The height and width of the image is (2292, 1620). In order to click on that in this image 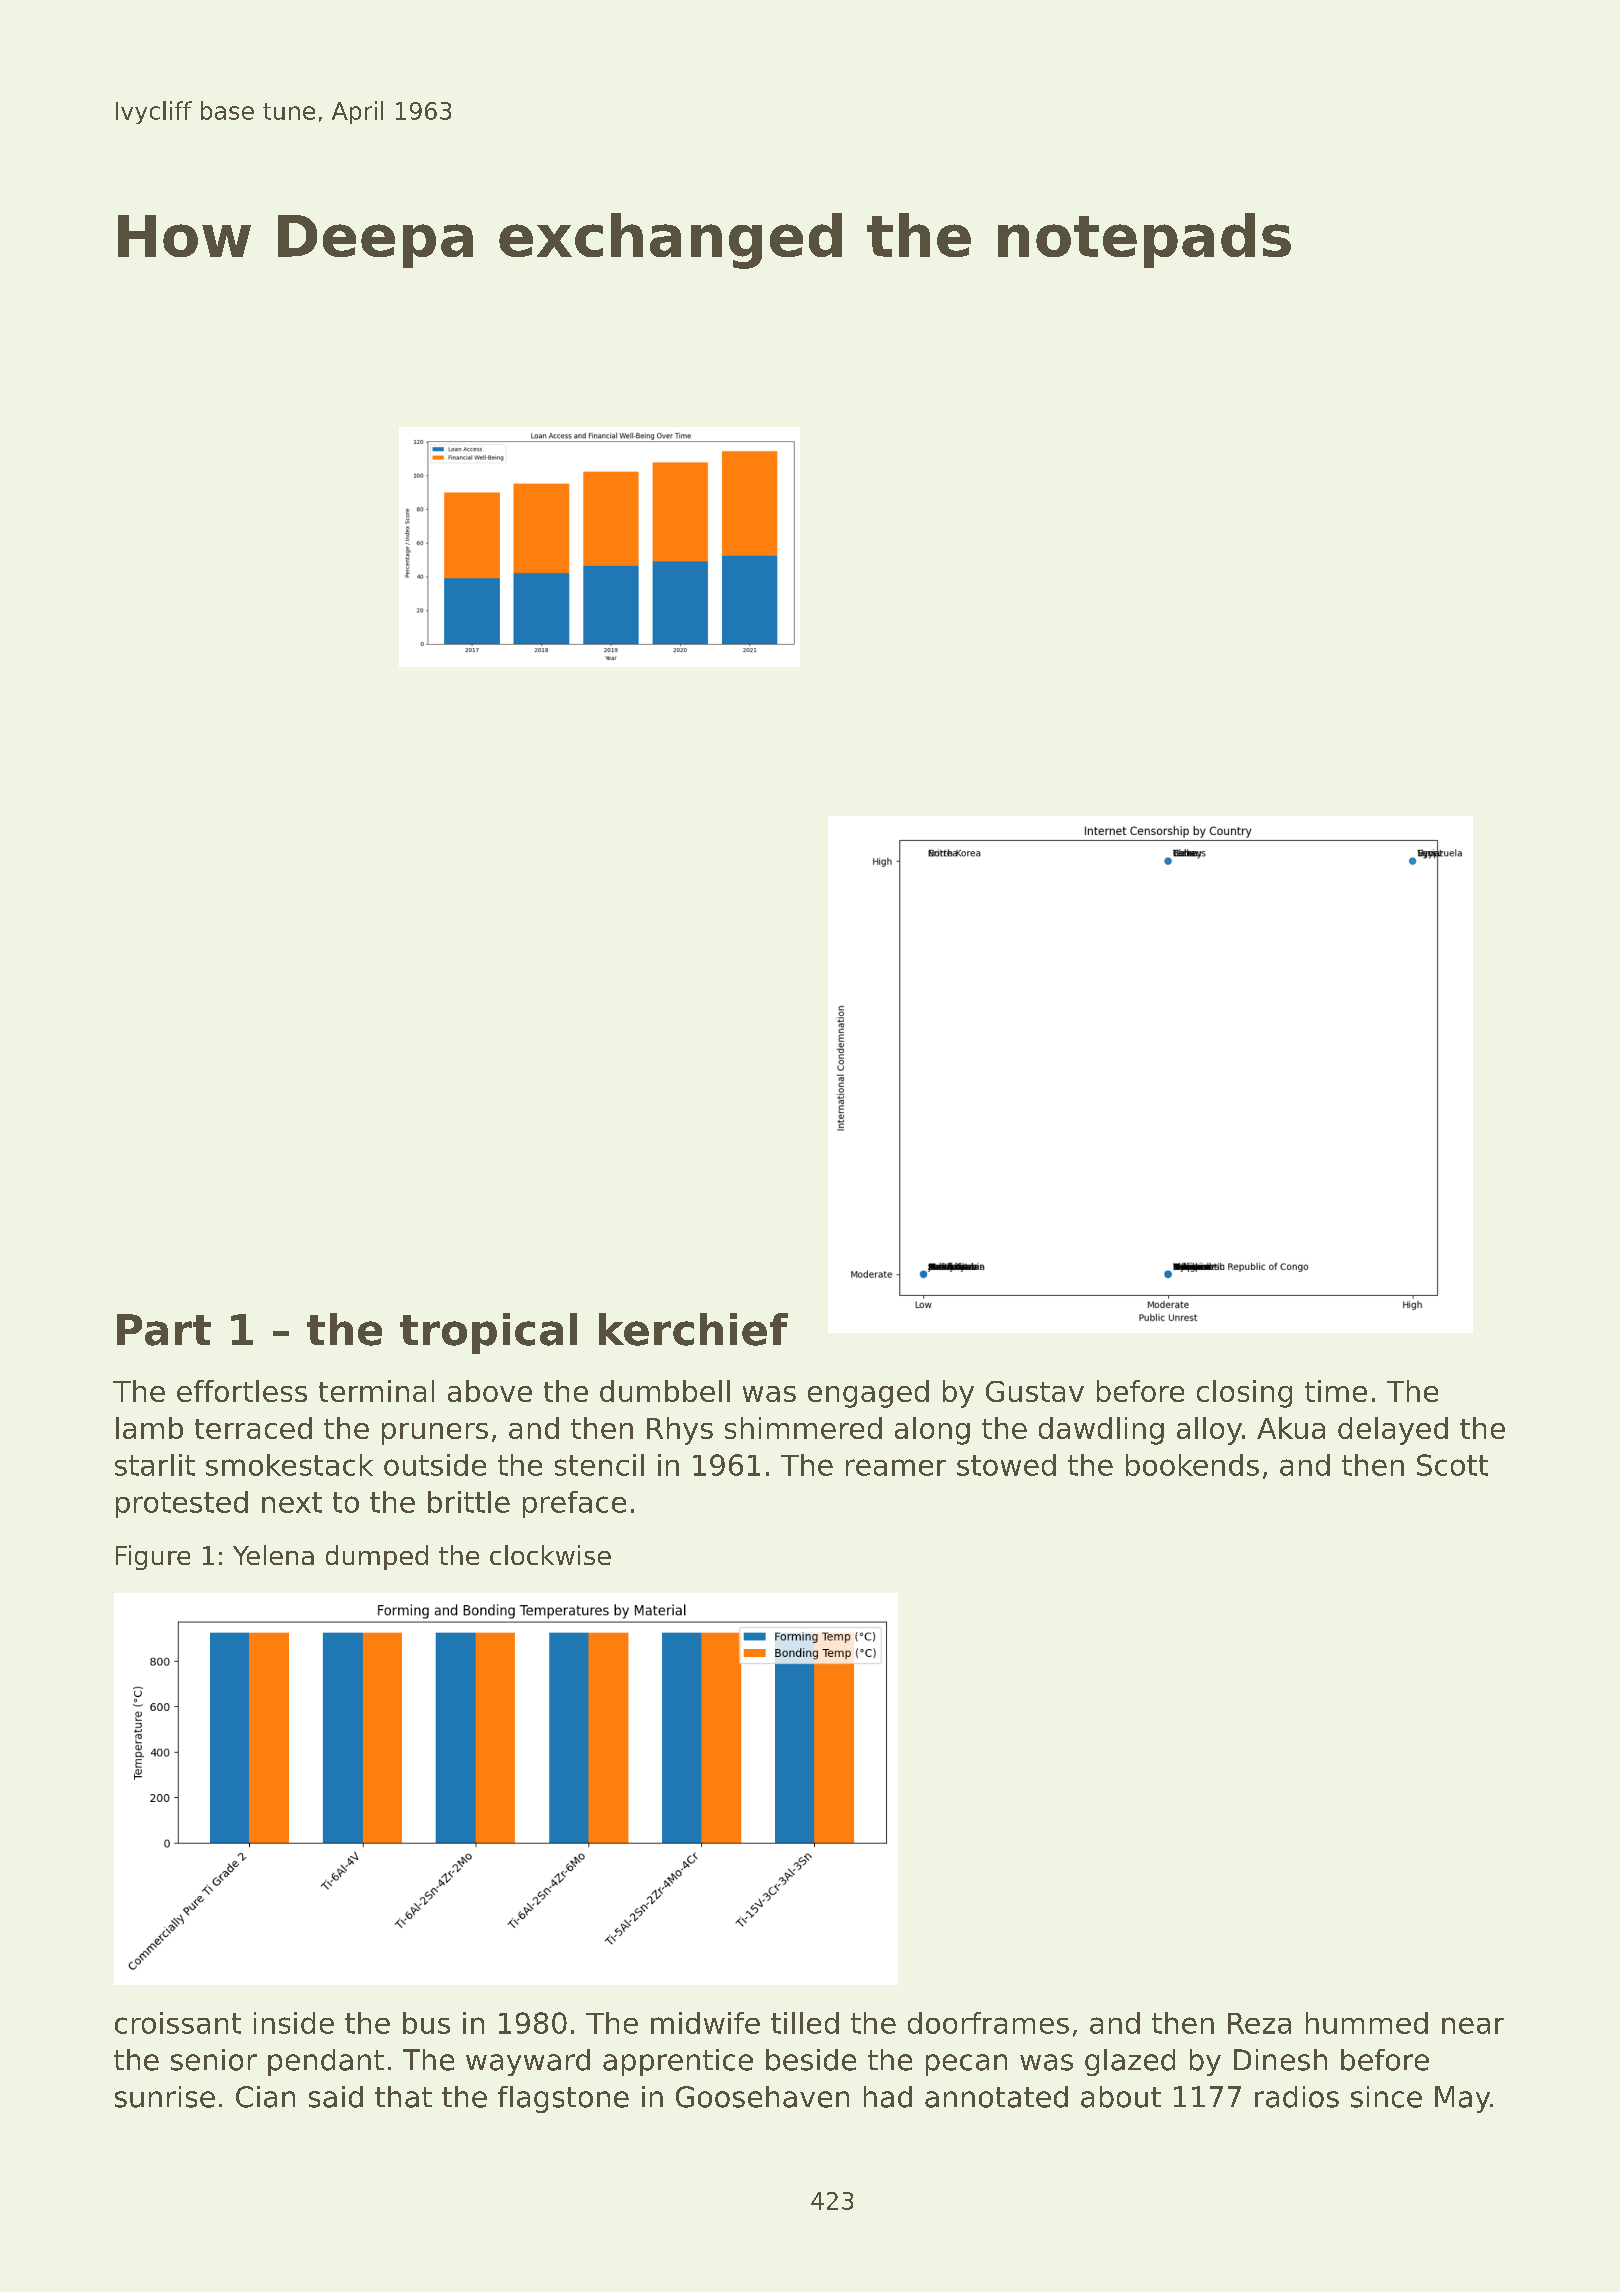, I will do `click(403, 2097)`.
